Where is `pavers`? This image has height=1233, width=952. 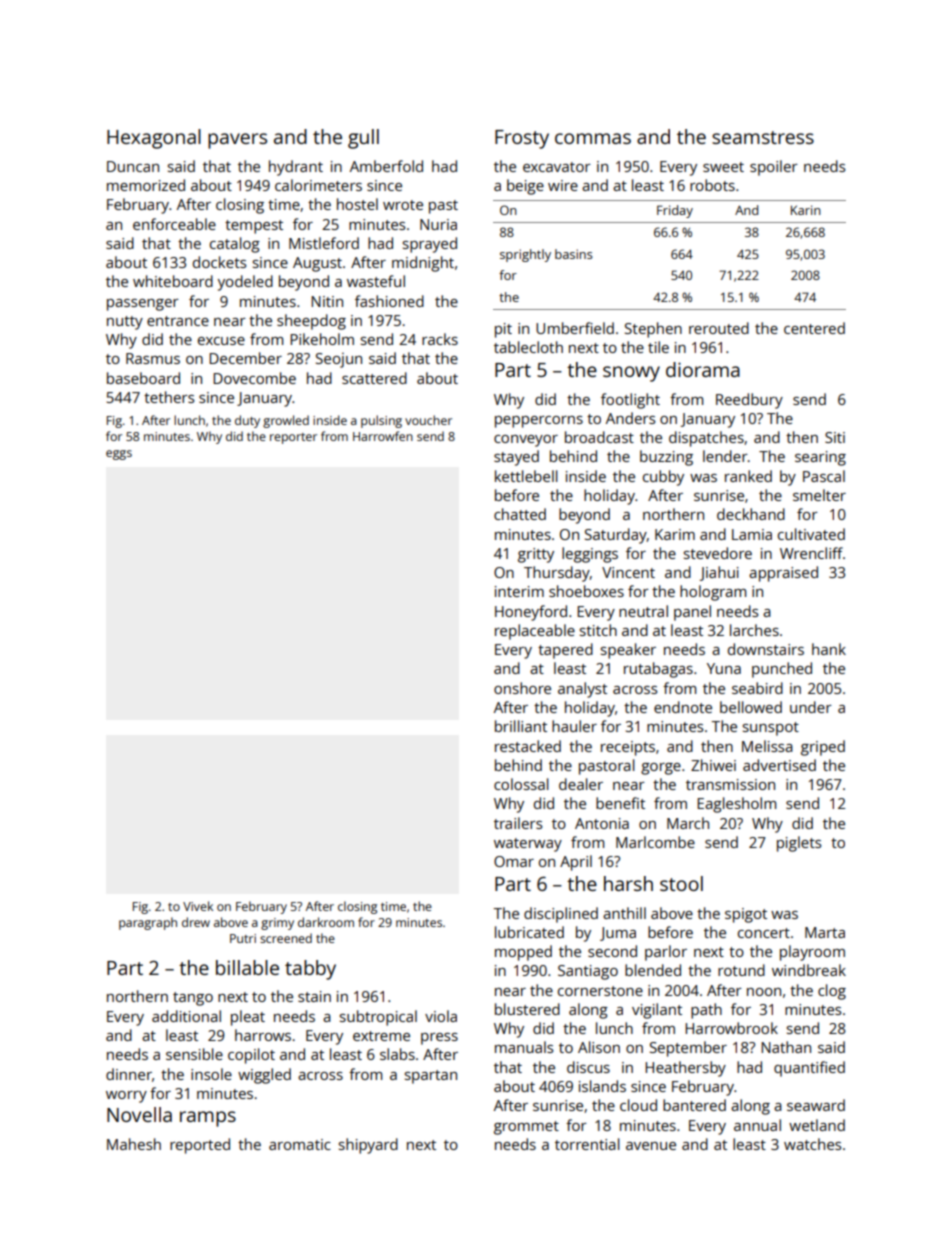
pavers is located at coordinates (237, 141).
